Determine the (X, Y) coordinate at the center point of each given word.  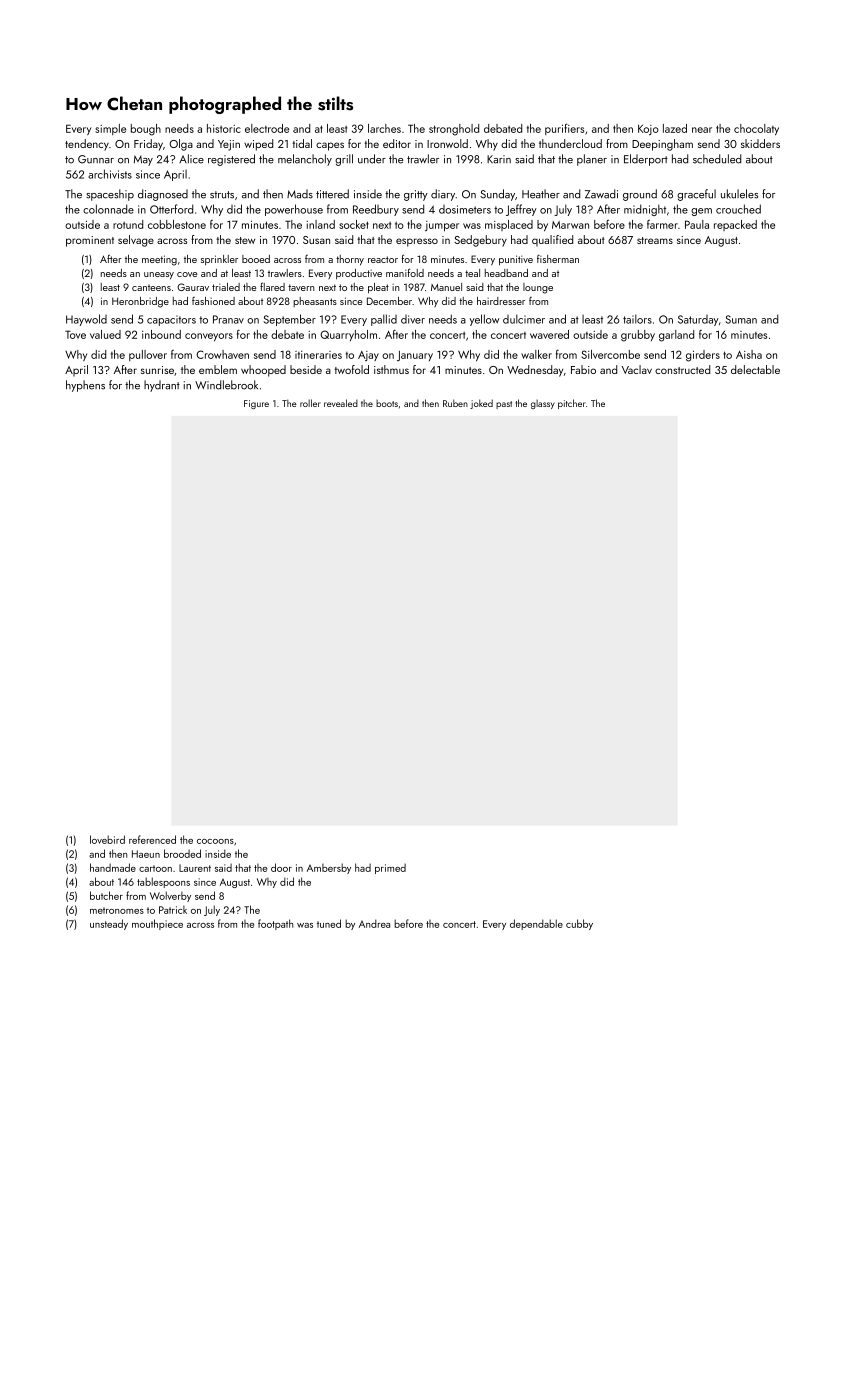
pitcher (572, 404)
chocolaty (756, 130)
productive (359, 274)
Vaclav (637, 369)
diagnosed (163, 195)
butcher (106, 895)
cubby (579, 924)
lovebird (107, 839)
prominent (90, 241)
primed (390, 869)
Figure (256, 404)
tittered (332, 194)
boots (387, 403)
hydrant (162, 386)
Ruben (455, 403)
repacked (735, 225)
